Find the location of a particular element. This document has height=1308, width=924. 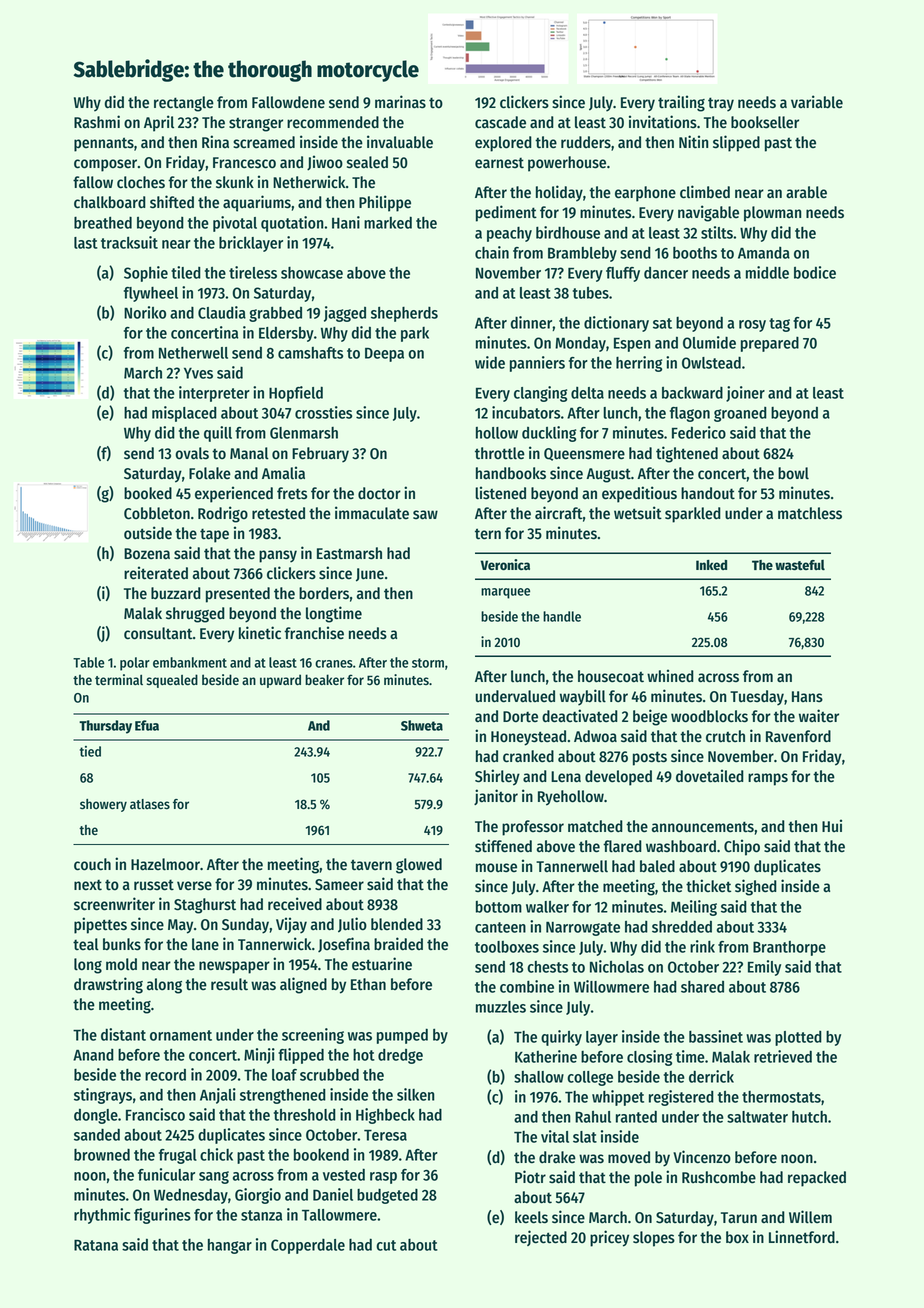

browned is located at coordinates (102, 1154).
